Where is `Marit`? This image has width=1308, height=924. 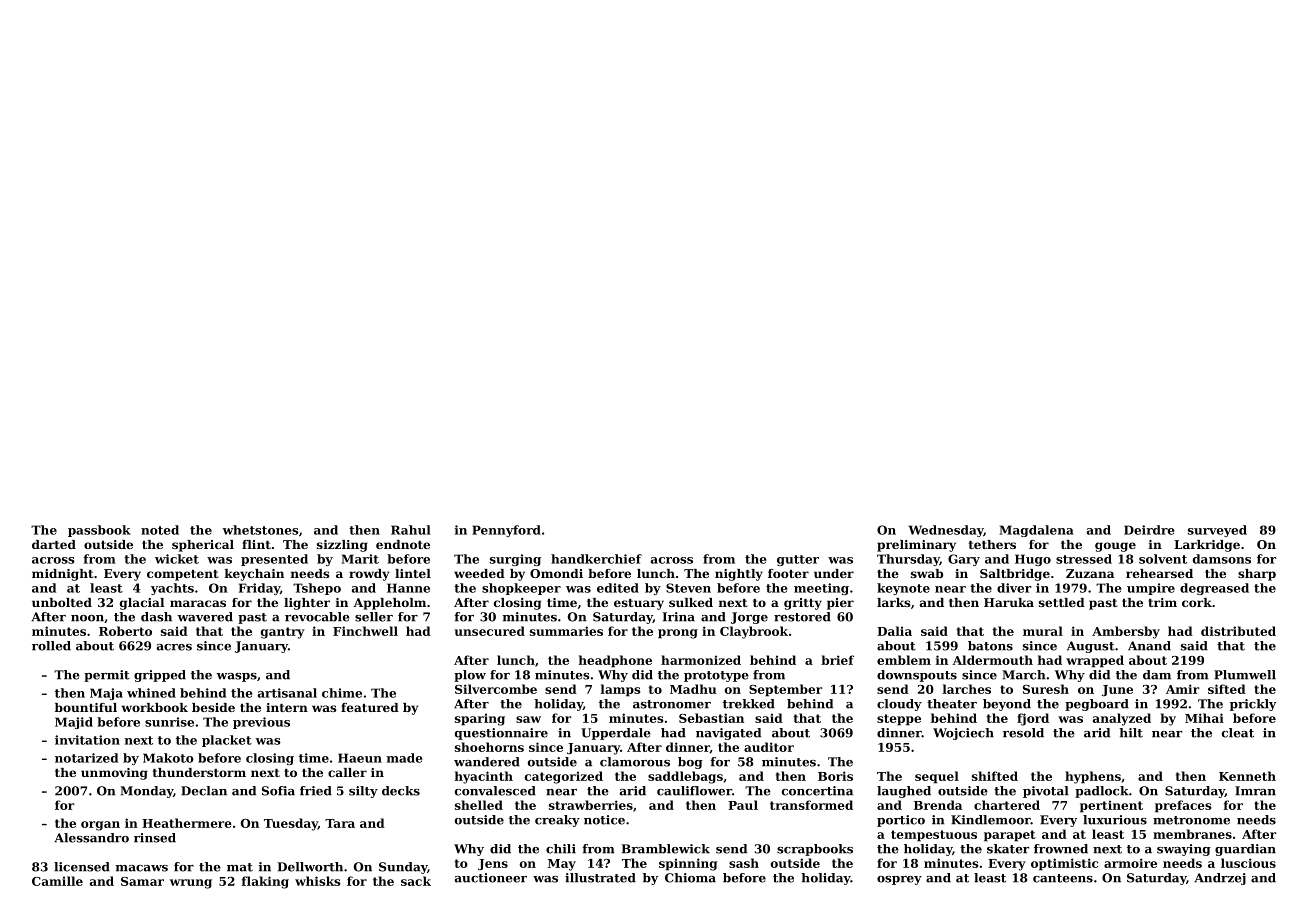
Marit is located at coordinates (360, 559).
